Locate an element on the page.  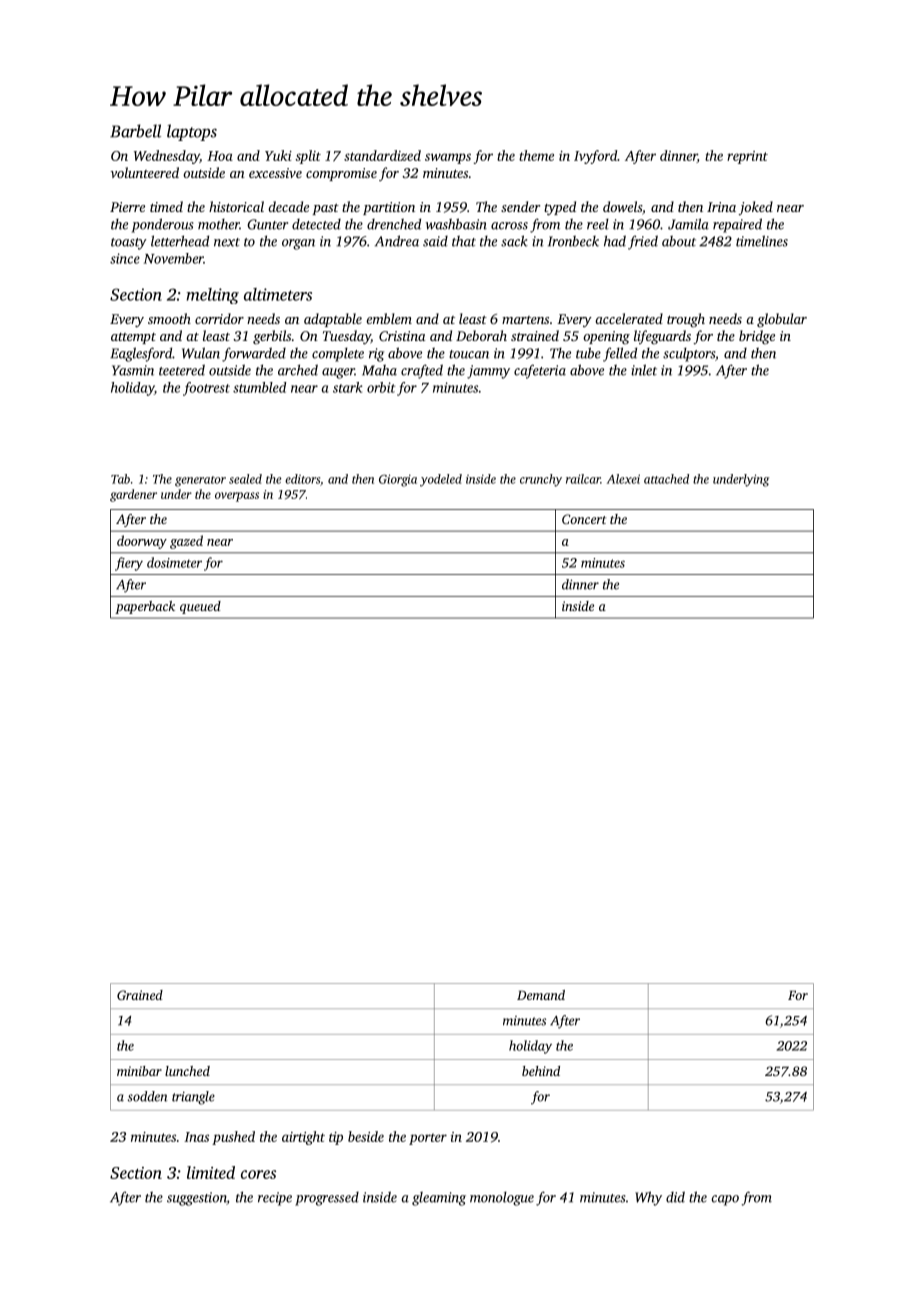
Barbell is located at coordinates (135, 131).
